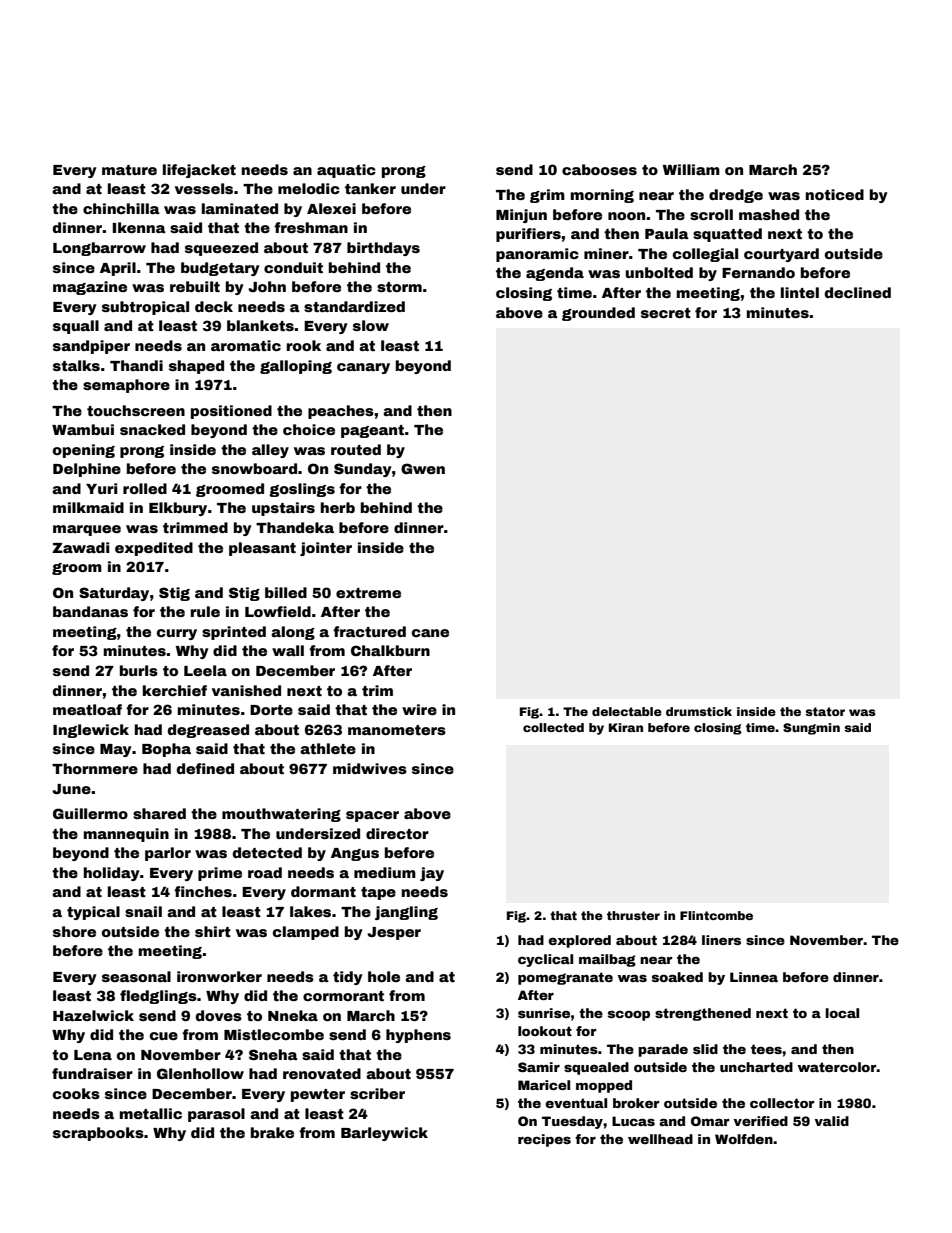 The image size is (952, 1233). I want to click on stator, so click(825, 711).
